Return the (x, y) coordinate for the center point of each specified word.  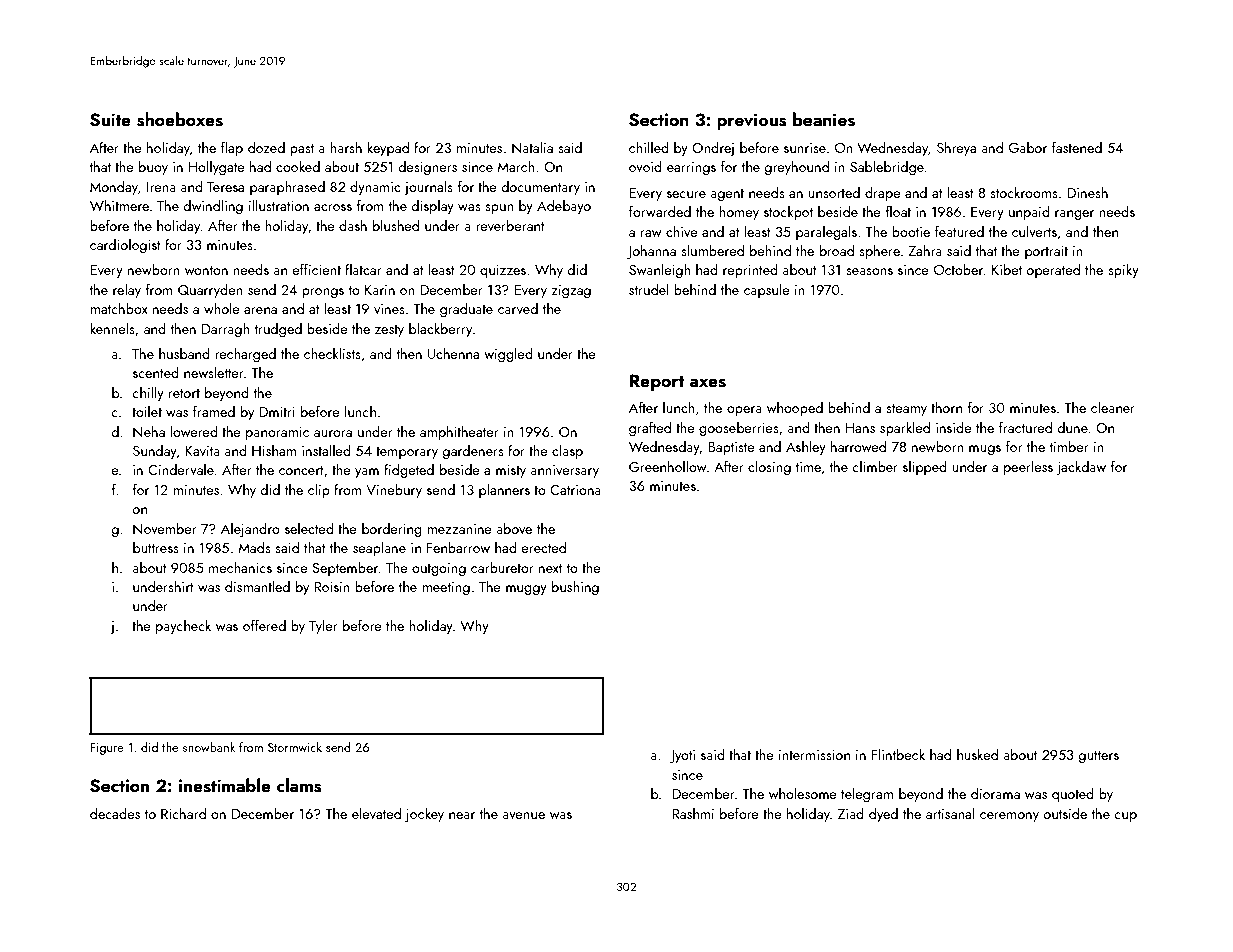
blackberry (440, 330)
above (514, 528)
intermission (814, 755)
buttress (156, 547)
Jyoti (682, 756)
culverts (1034, 231)
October (959, 269)
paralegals (826, 233)
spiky (1123, 271)
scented (156, 372)
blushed (396, 225)
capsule (767, 291)
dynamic (375, 188)
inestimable (225, 785)
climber (875, 466)
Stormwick (295, 747)
